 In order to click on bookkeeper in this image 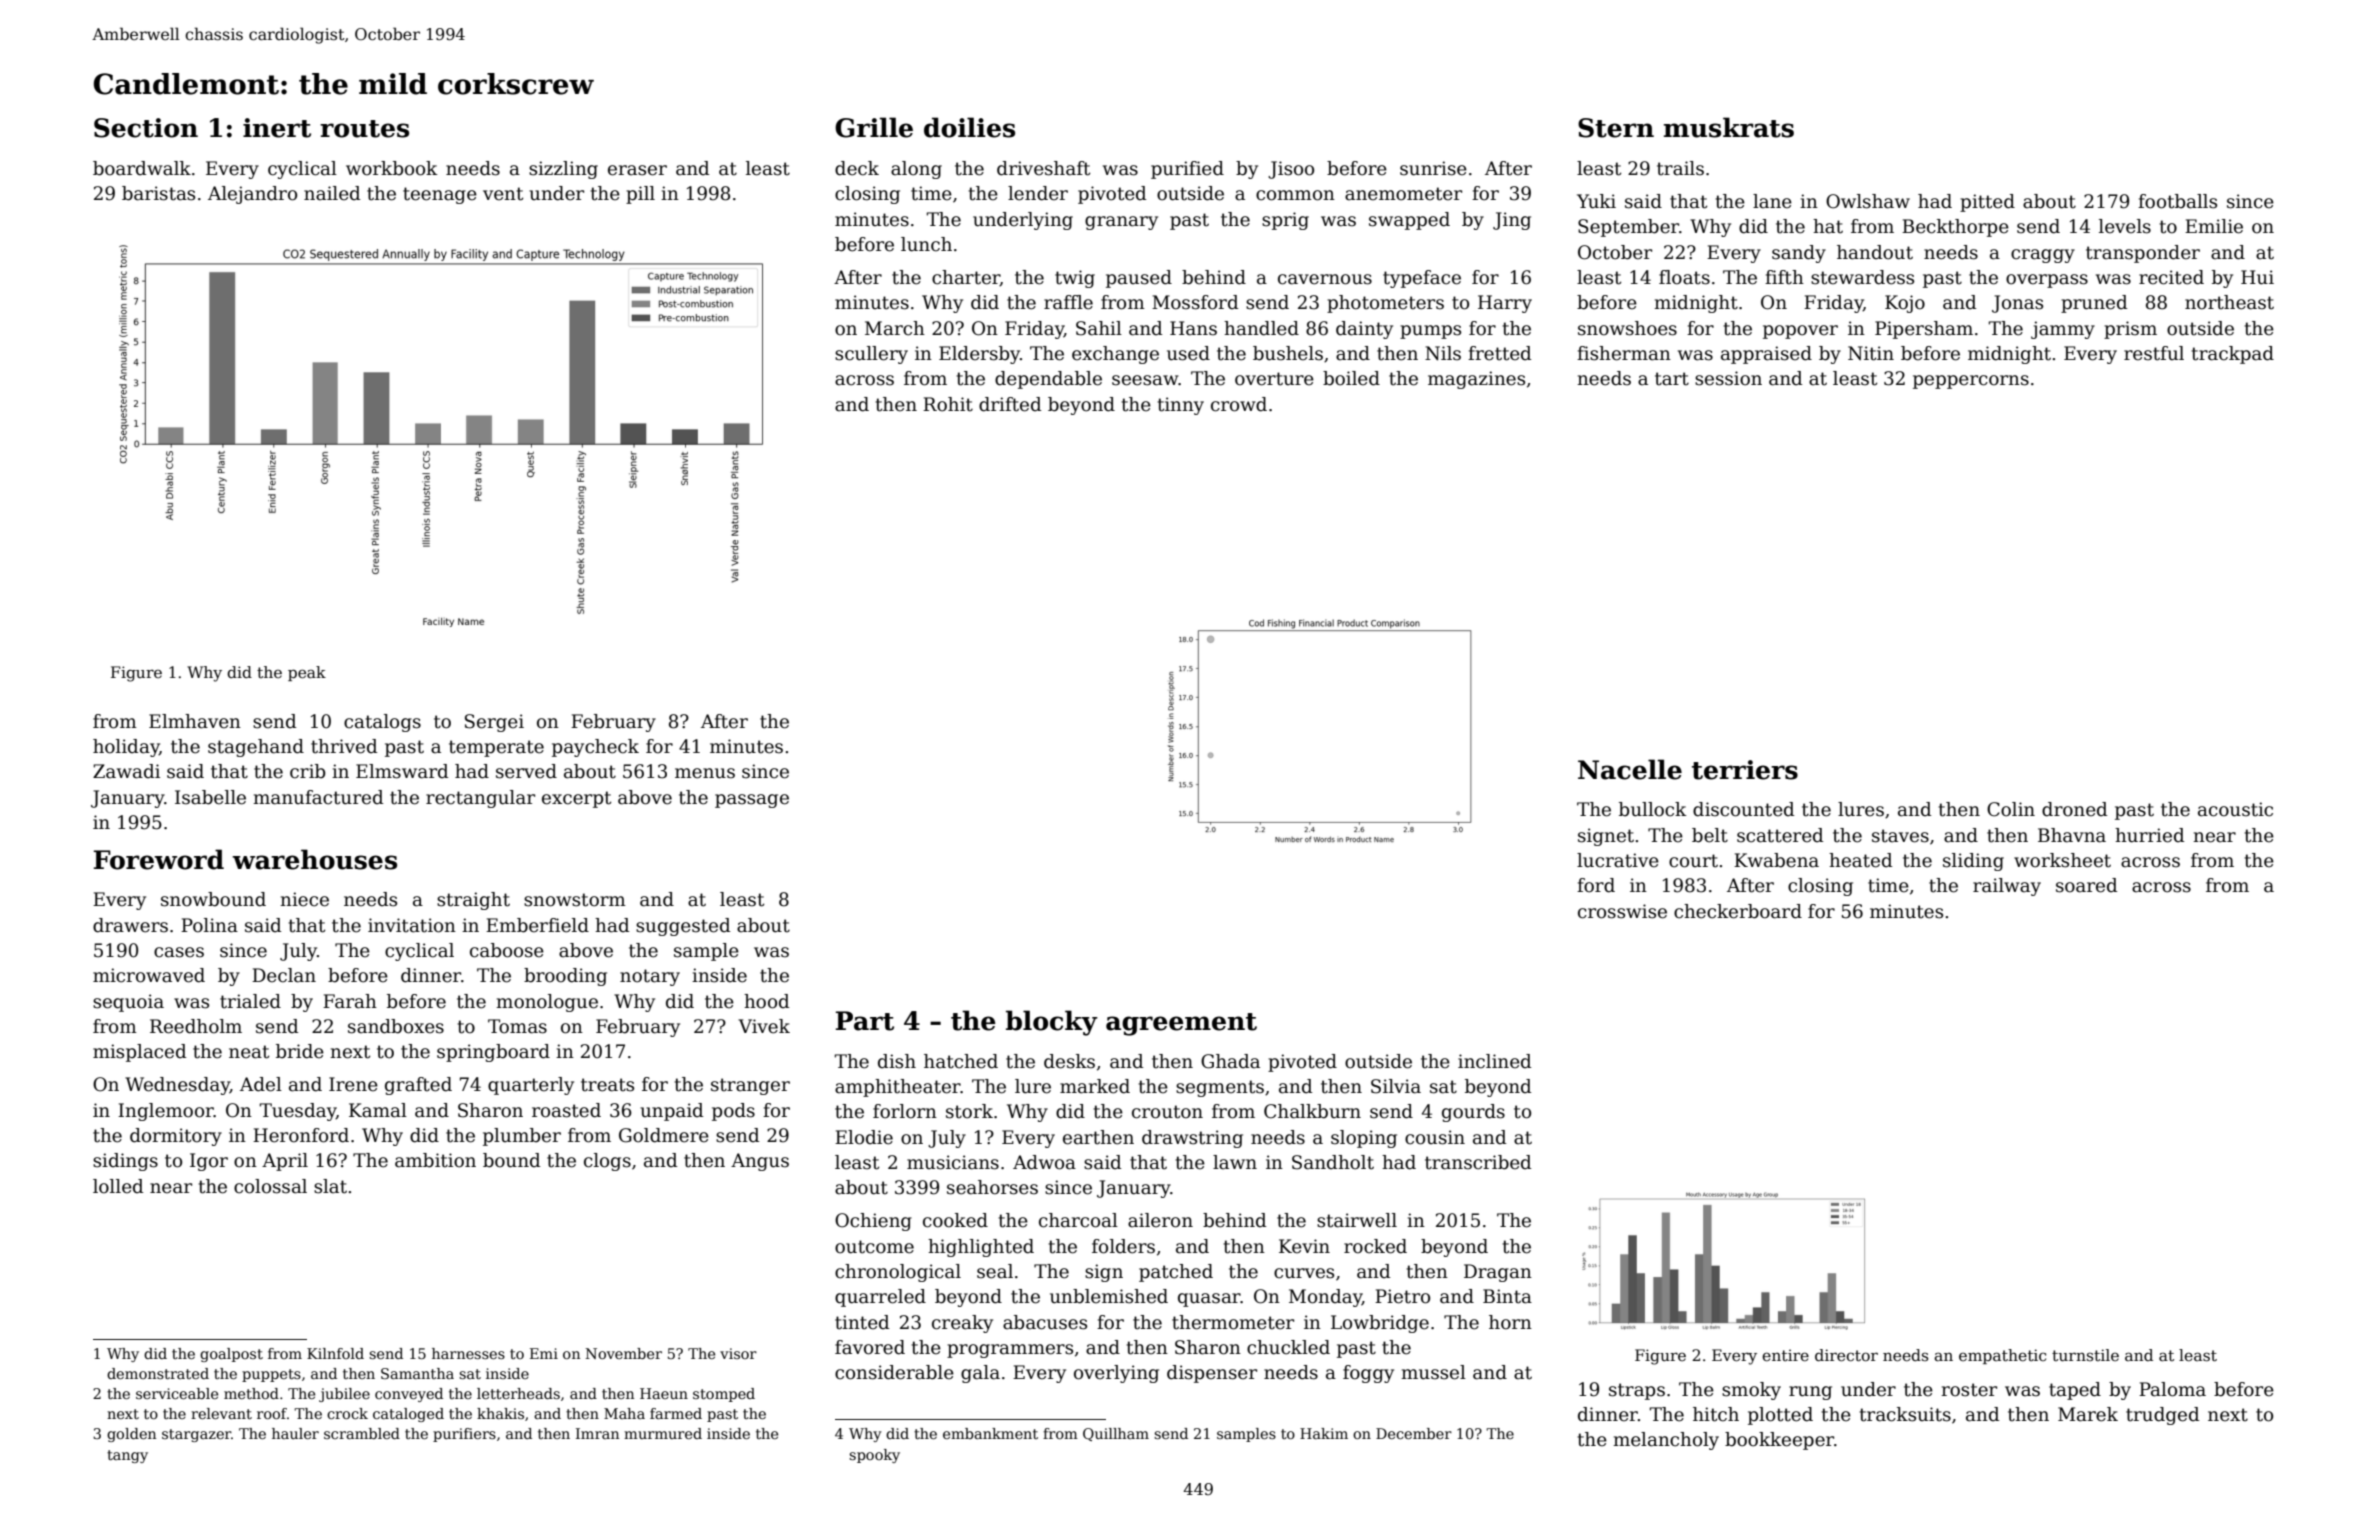, I will do `click(1779, 1441)`.
